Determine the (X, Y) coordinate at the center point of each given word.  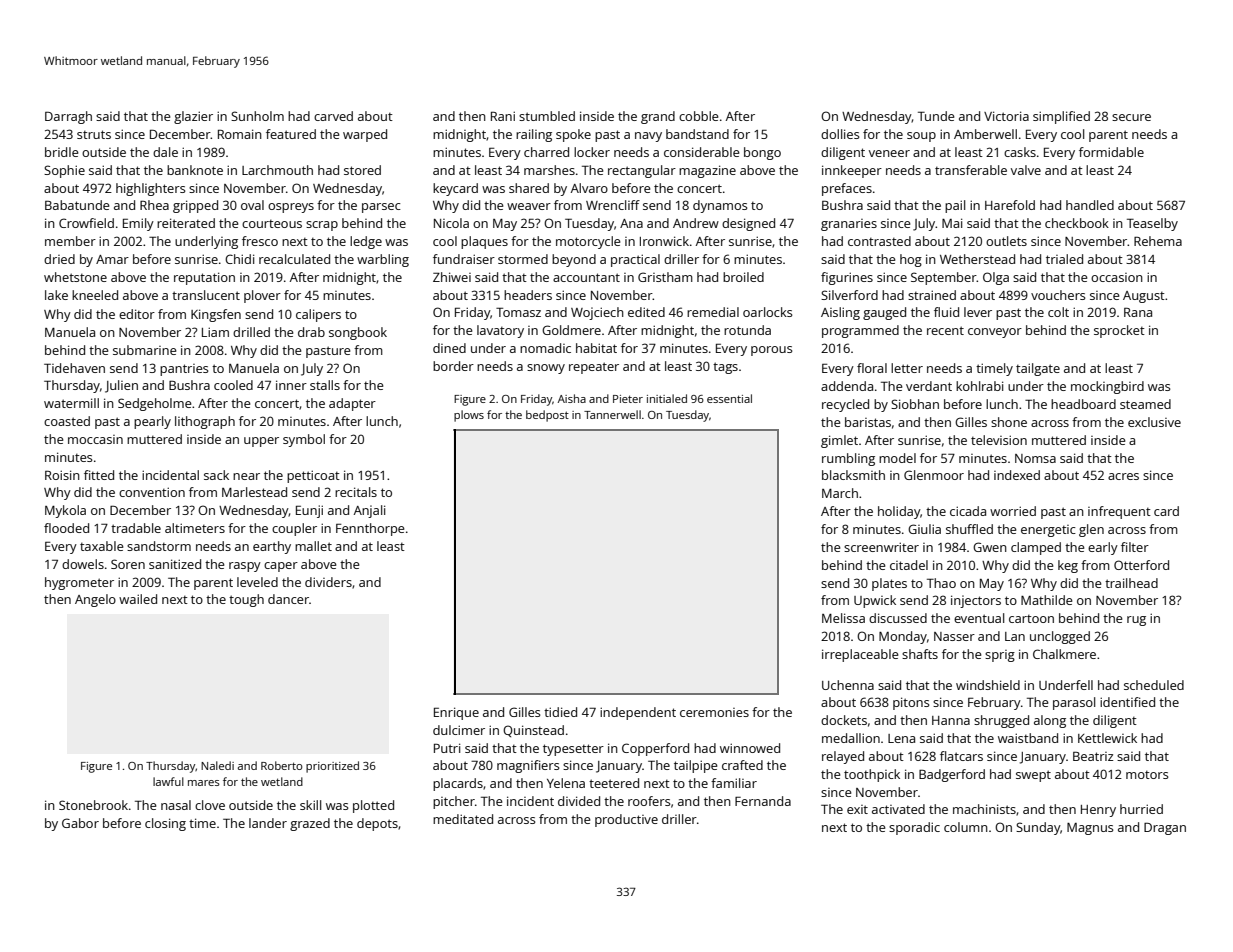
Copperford (655, 749)
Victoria (1006, 116)
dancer (288, 599)
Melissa (843, 618)
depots (377, 824)
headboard (1083, 404)
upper (261, 442)
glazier (193, 117)
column (966, 827)
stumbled (547, 116)
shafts (920, 654)
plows (469, 416)
